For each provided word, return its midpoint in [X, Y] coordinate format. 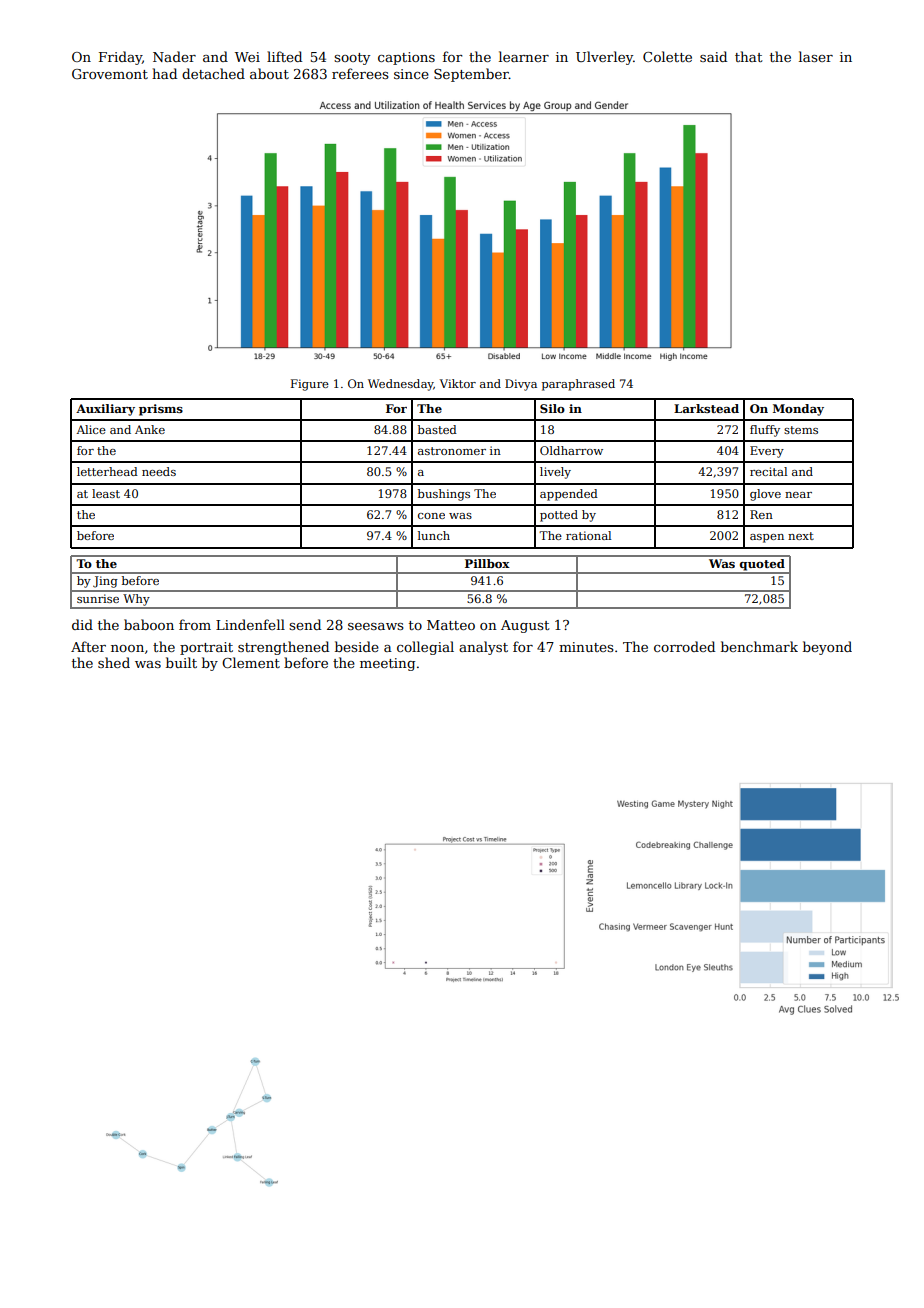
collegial [425, 648]
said [713, 56]
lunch [434, 535]
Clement [251, 662]
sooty [352, 59]
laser [816, 56]
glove [765, 495]
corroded [684, 646]
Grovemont [110, 74]
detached [213, 73]
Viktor [458, 383]
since [411, 74]
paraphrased [578, 385]
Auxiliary [105, 410]
